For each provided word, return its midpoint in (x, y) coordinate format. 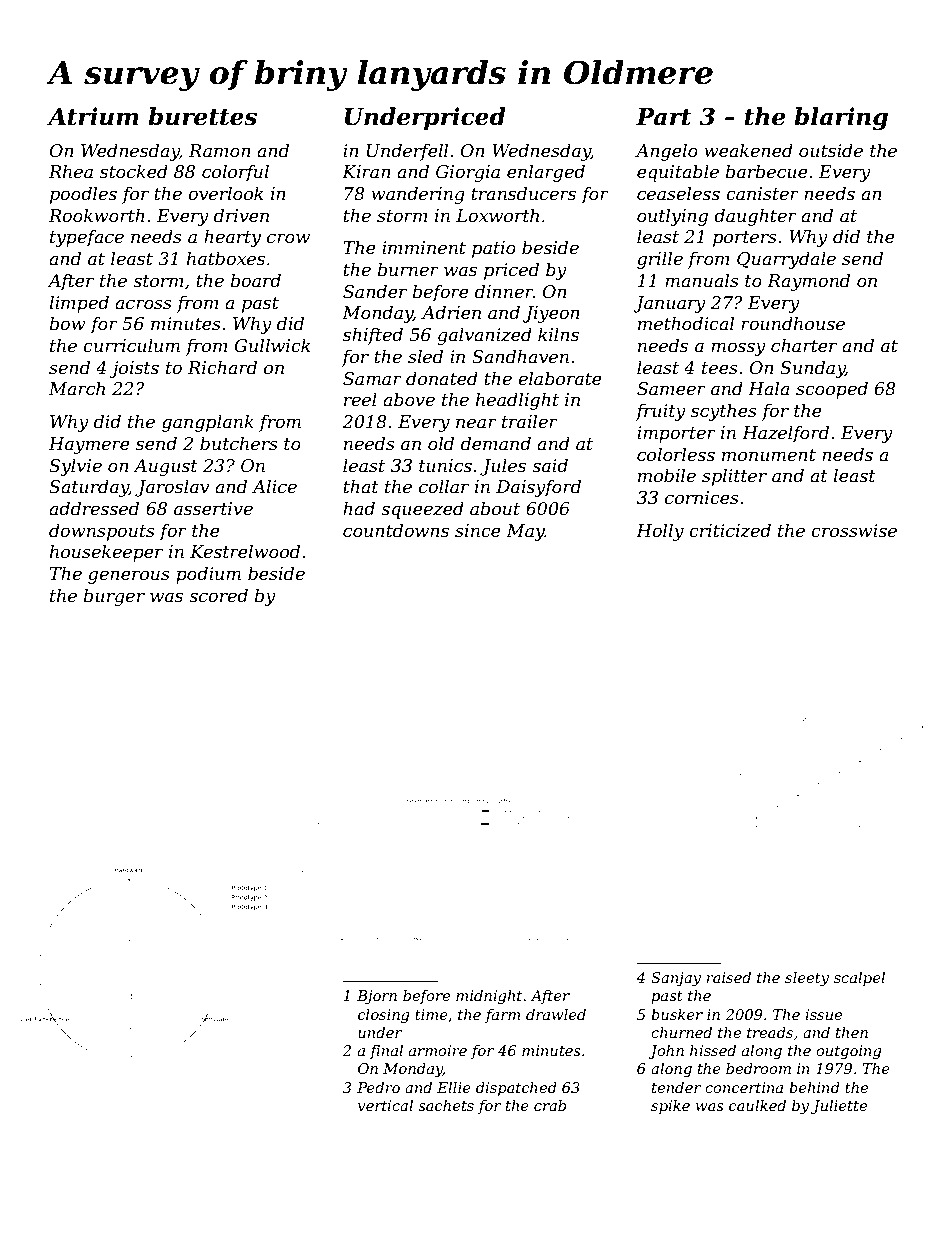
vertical (385, 1105)
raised (728, 977)
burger (114, 597)
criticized (730, 530)
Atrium (93, 116)
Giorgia (468, 173)
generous (129, 577)
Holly (660, 532)
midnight (489, 997)
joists (134, 369)
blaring (841, 118)
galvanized (484, 336)
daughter (755, 217)
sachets (446, 1105)
